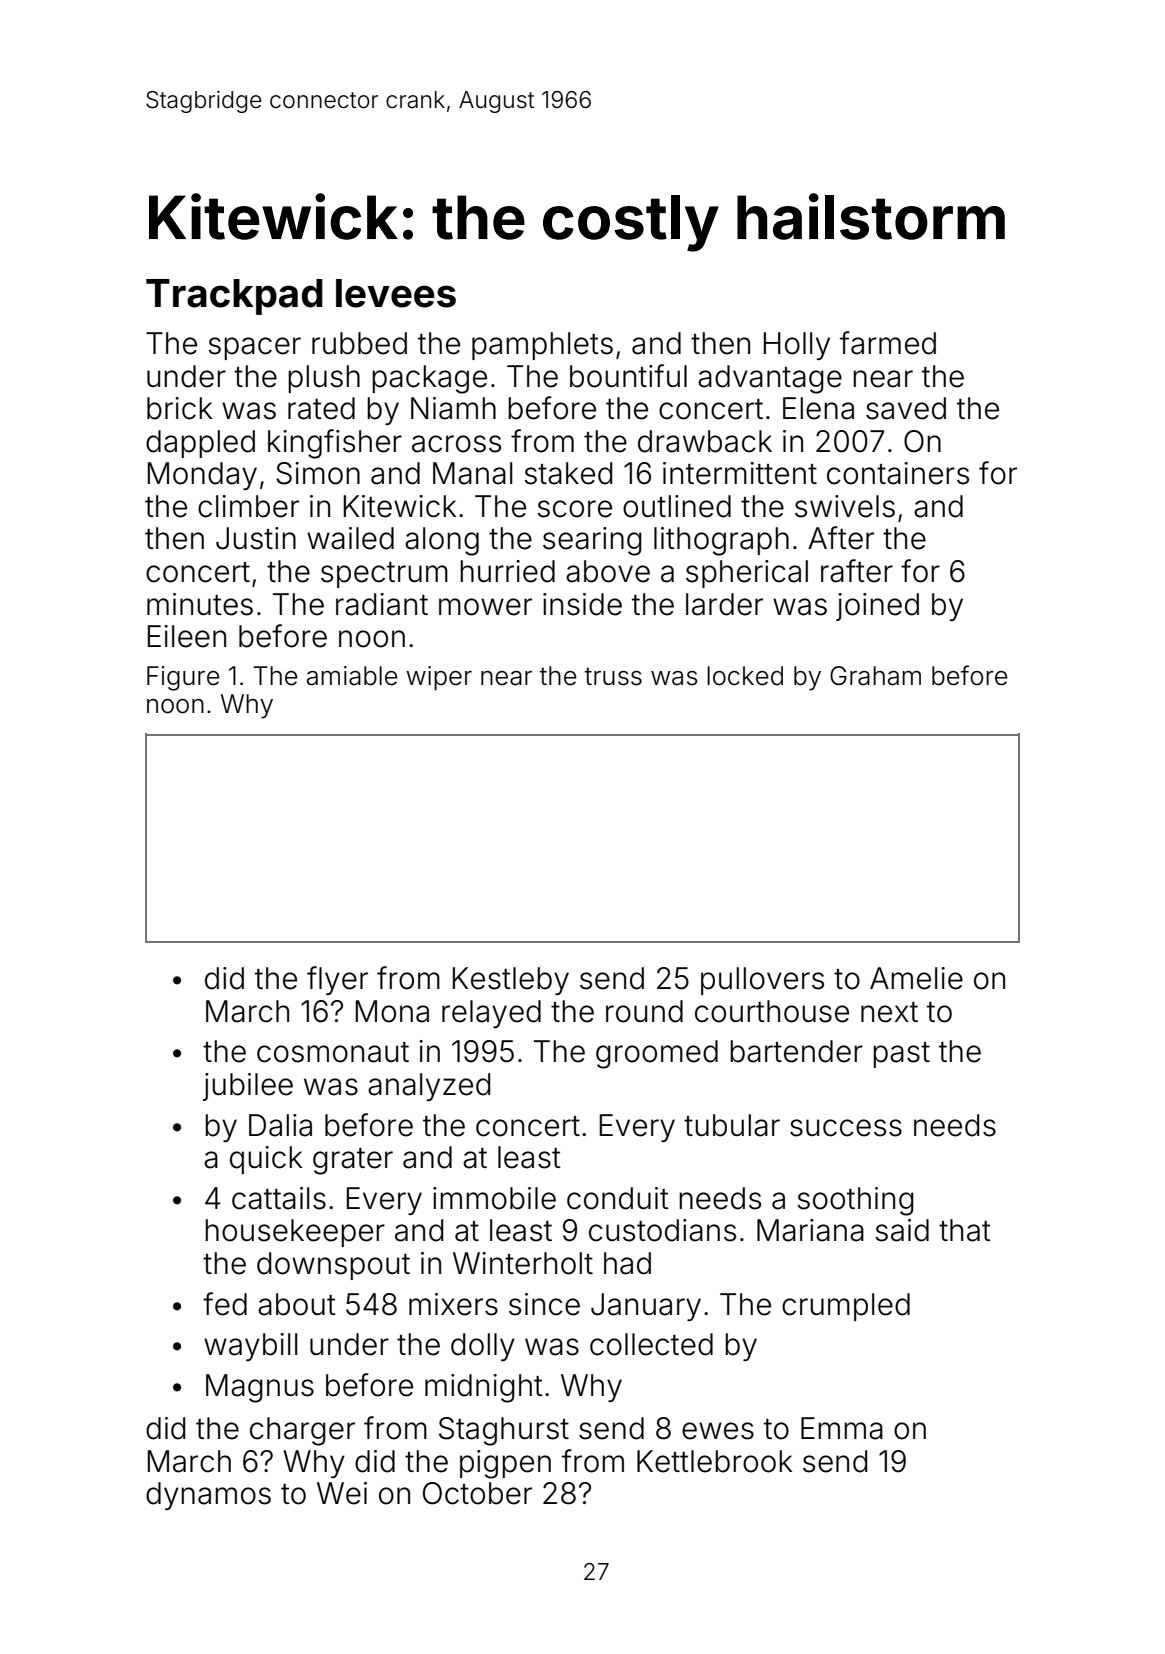  What do you see at coordinates (335, 444) in the image?
I see `kingfisher` at bounding box center [335, 444].
